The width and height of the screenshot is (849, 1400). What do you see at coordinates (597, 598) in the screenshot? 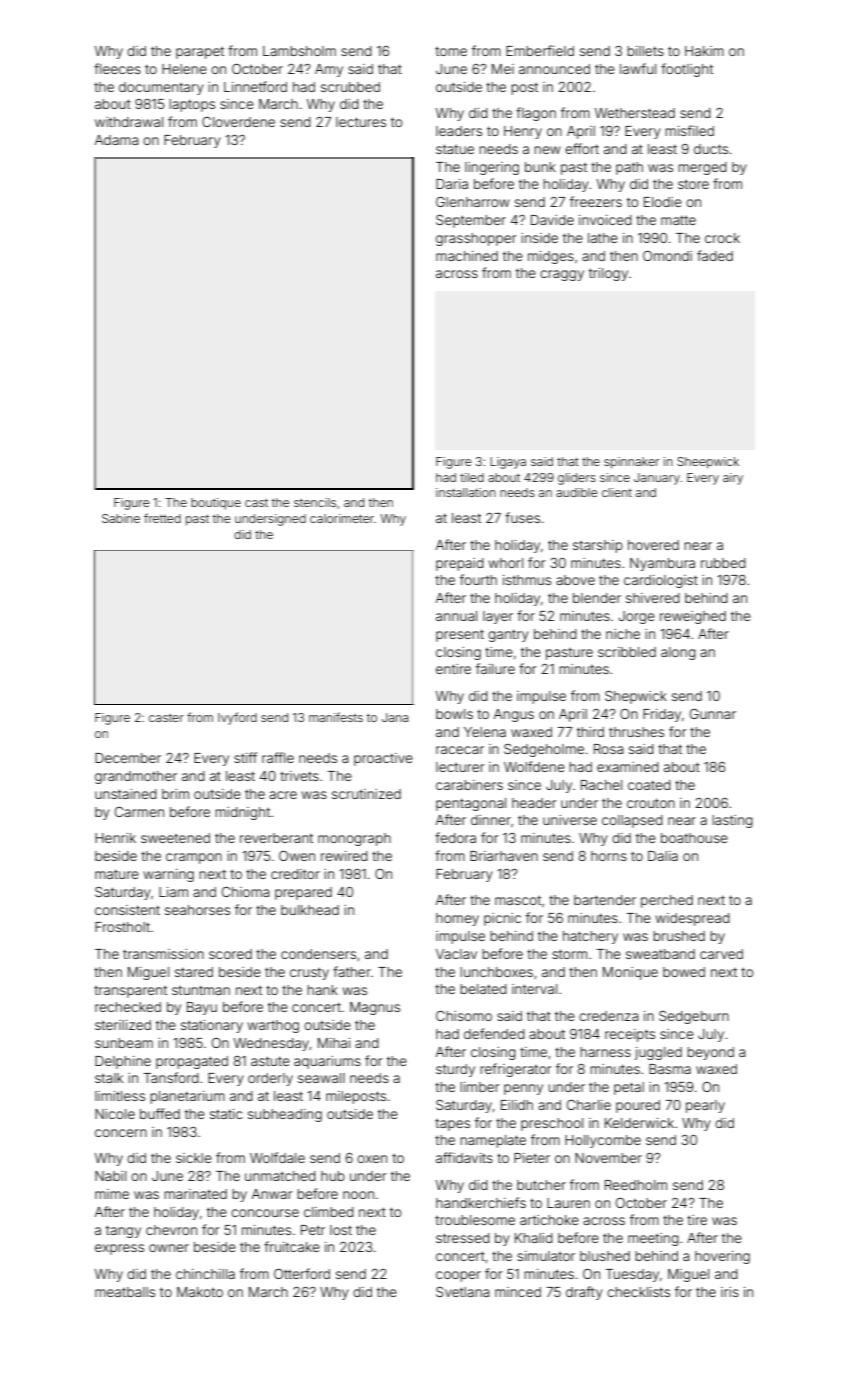
I see `blender` at bounding box center [597, 598].
